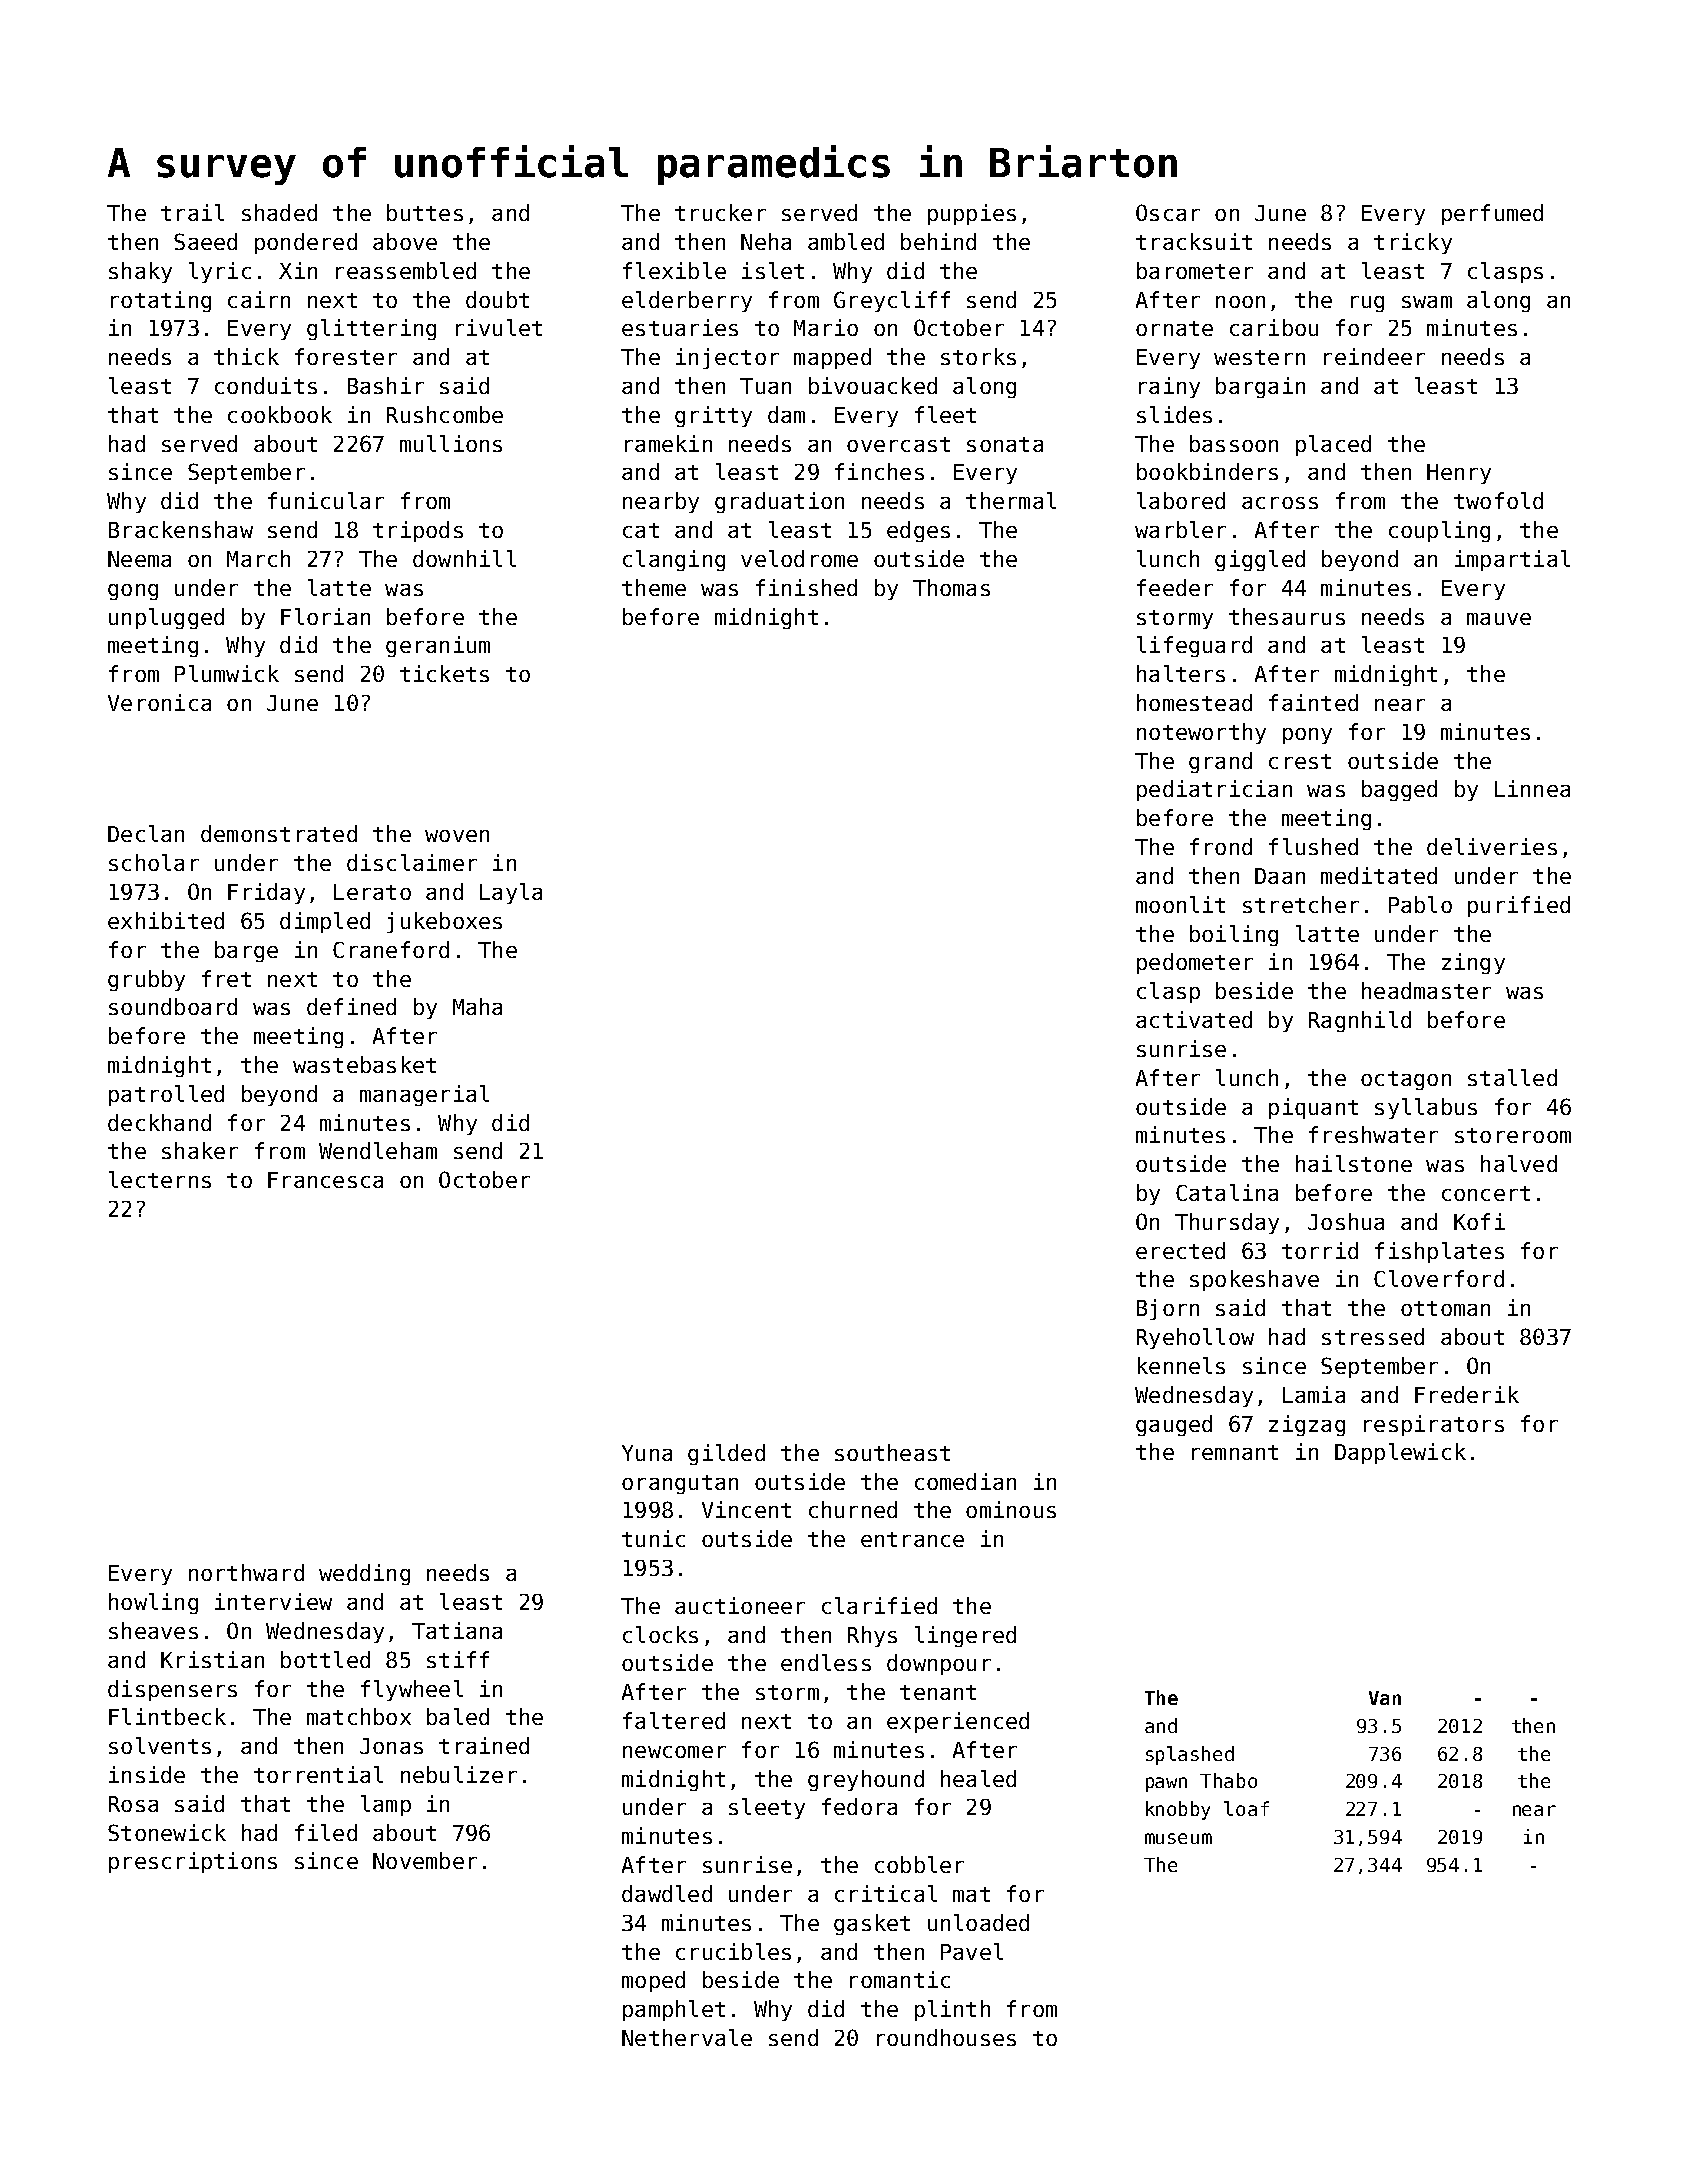 This screenshot has height=2178, width=1683. Describe the element at coordinates (779, 502) in the screenshot. I see `graduation` at that location.
